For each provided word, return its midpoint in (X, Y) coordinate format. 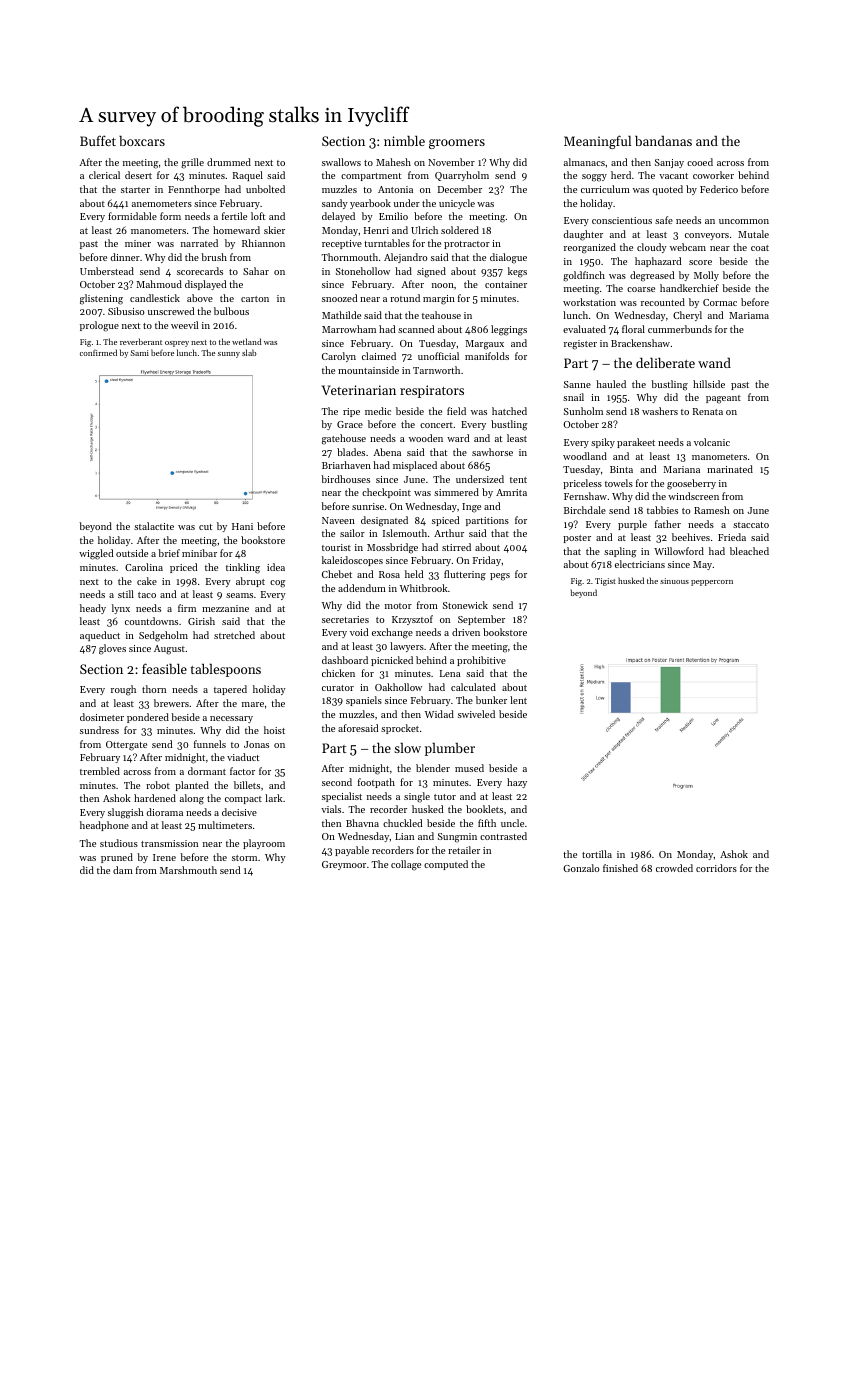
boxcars (142, 141)
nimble (404, 140)
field (456, 411)
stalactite (154, 526)
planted (192, 786)
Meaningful (597, 142)
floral (633, 329)
